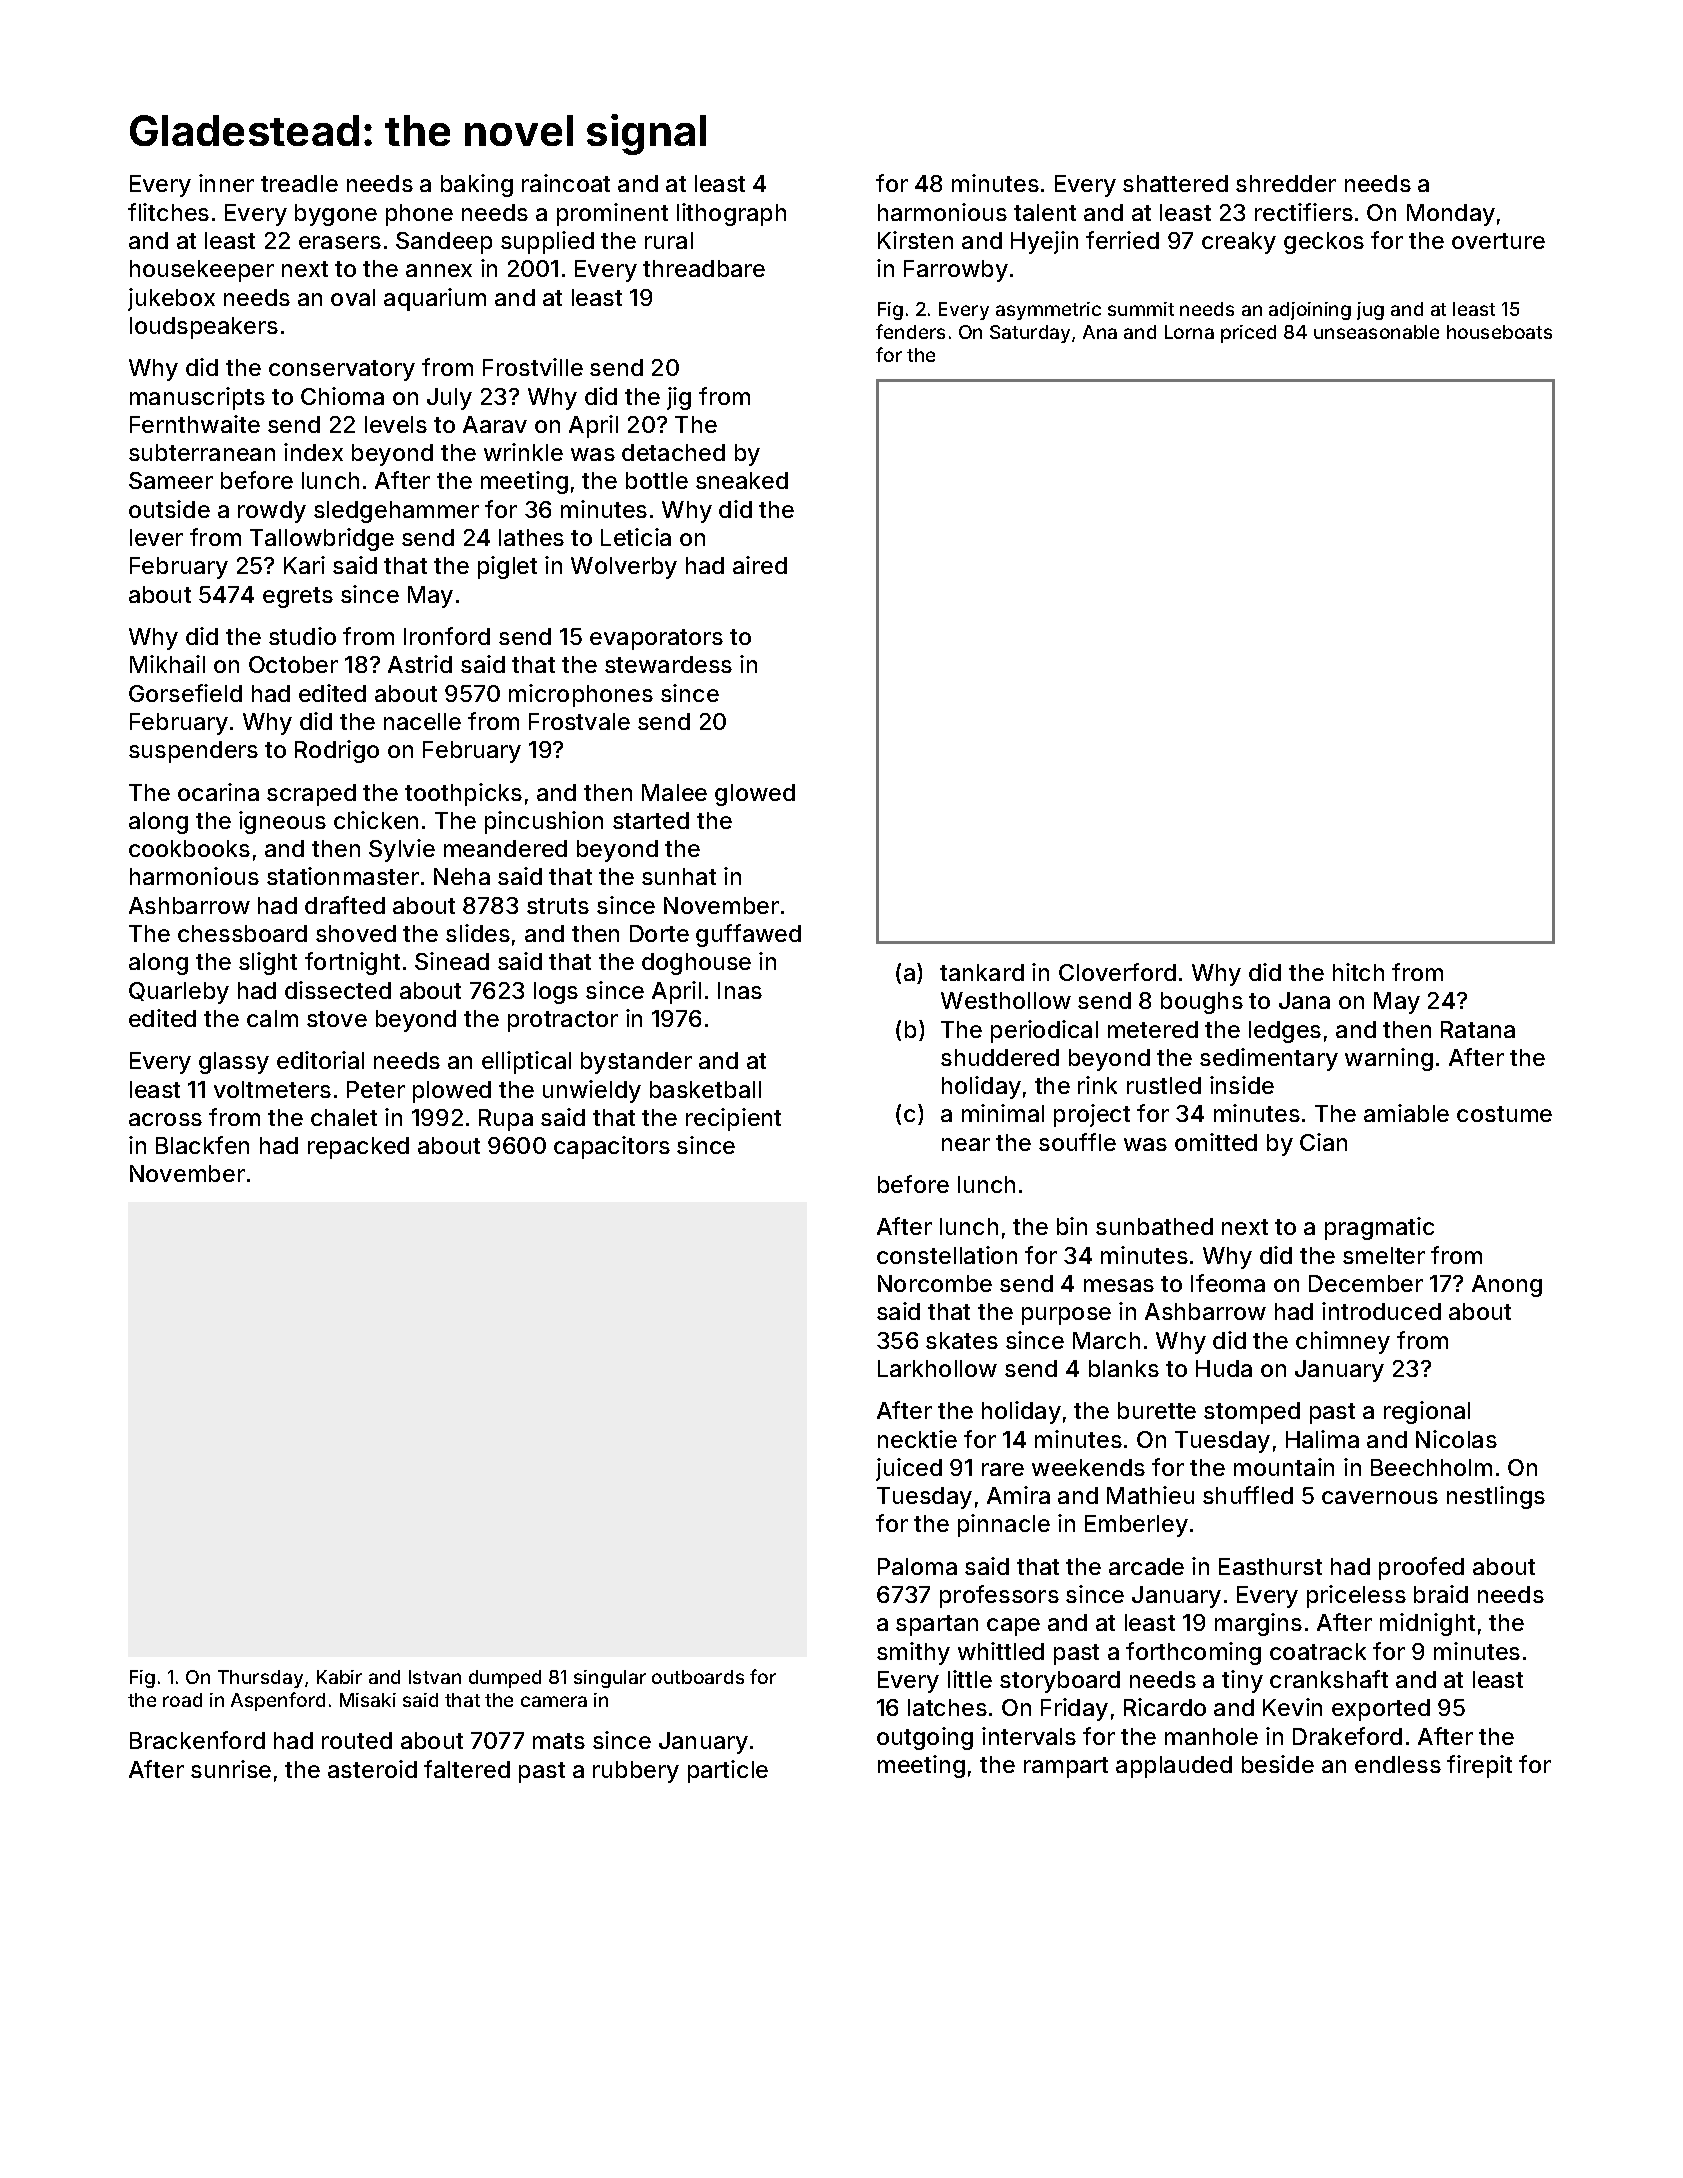 This screenshot has height=2178, width=1683. I want to click on minimal, so click(1003, 1113).
